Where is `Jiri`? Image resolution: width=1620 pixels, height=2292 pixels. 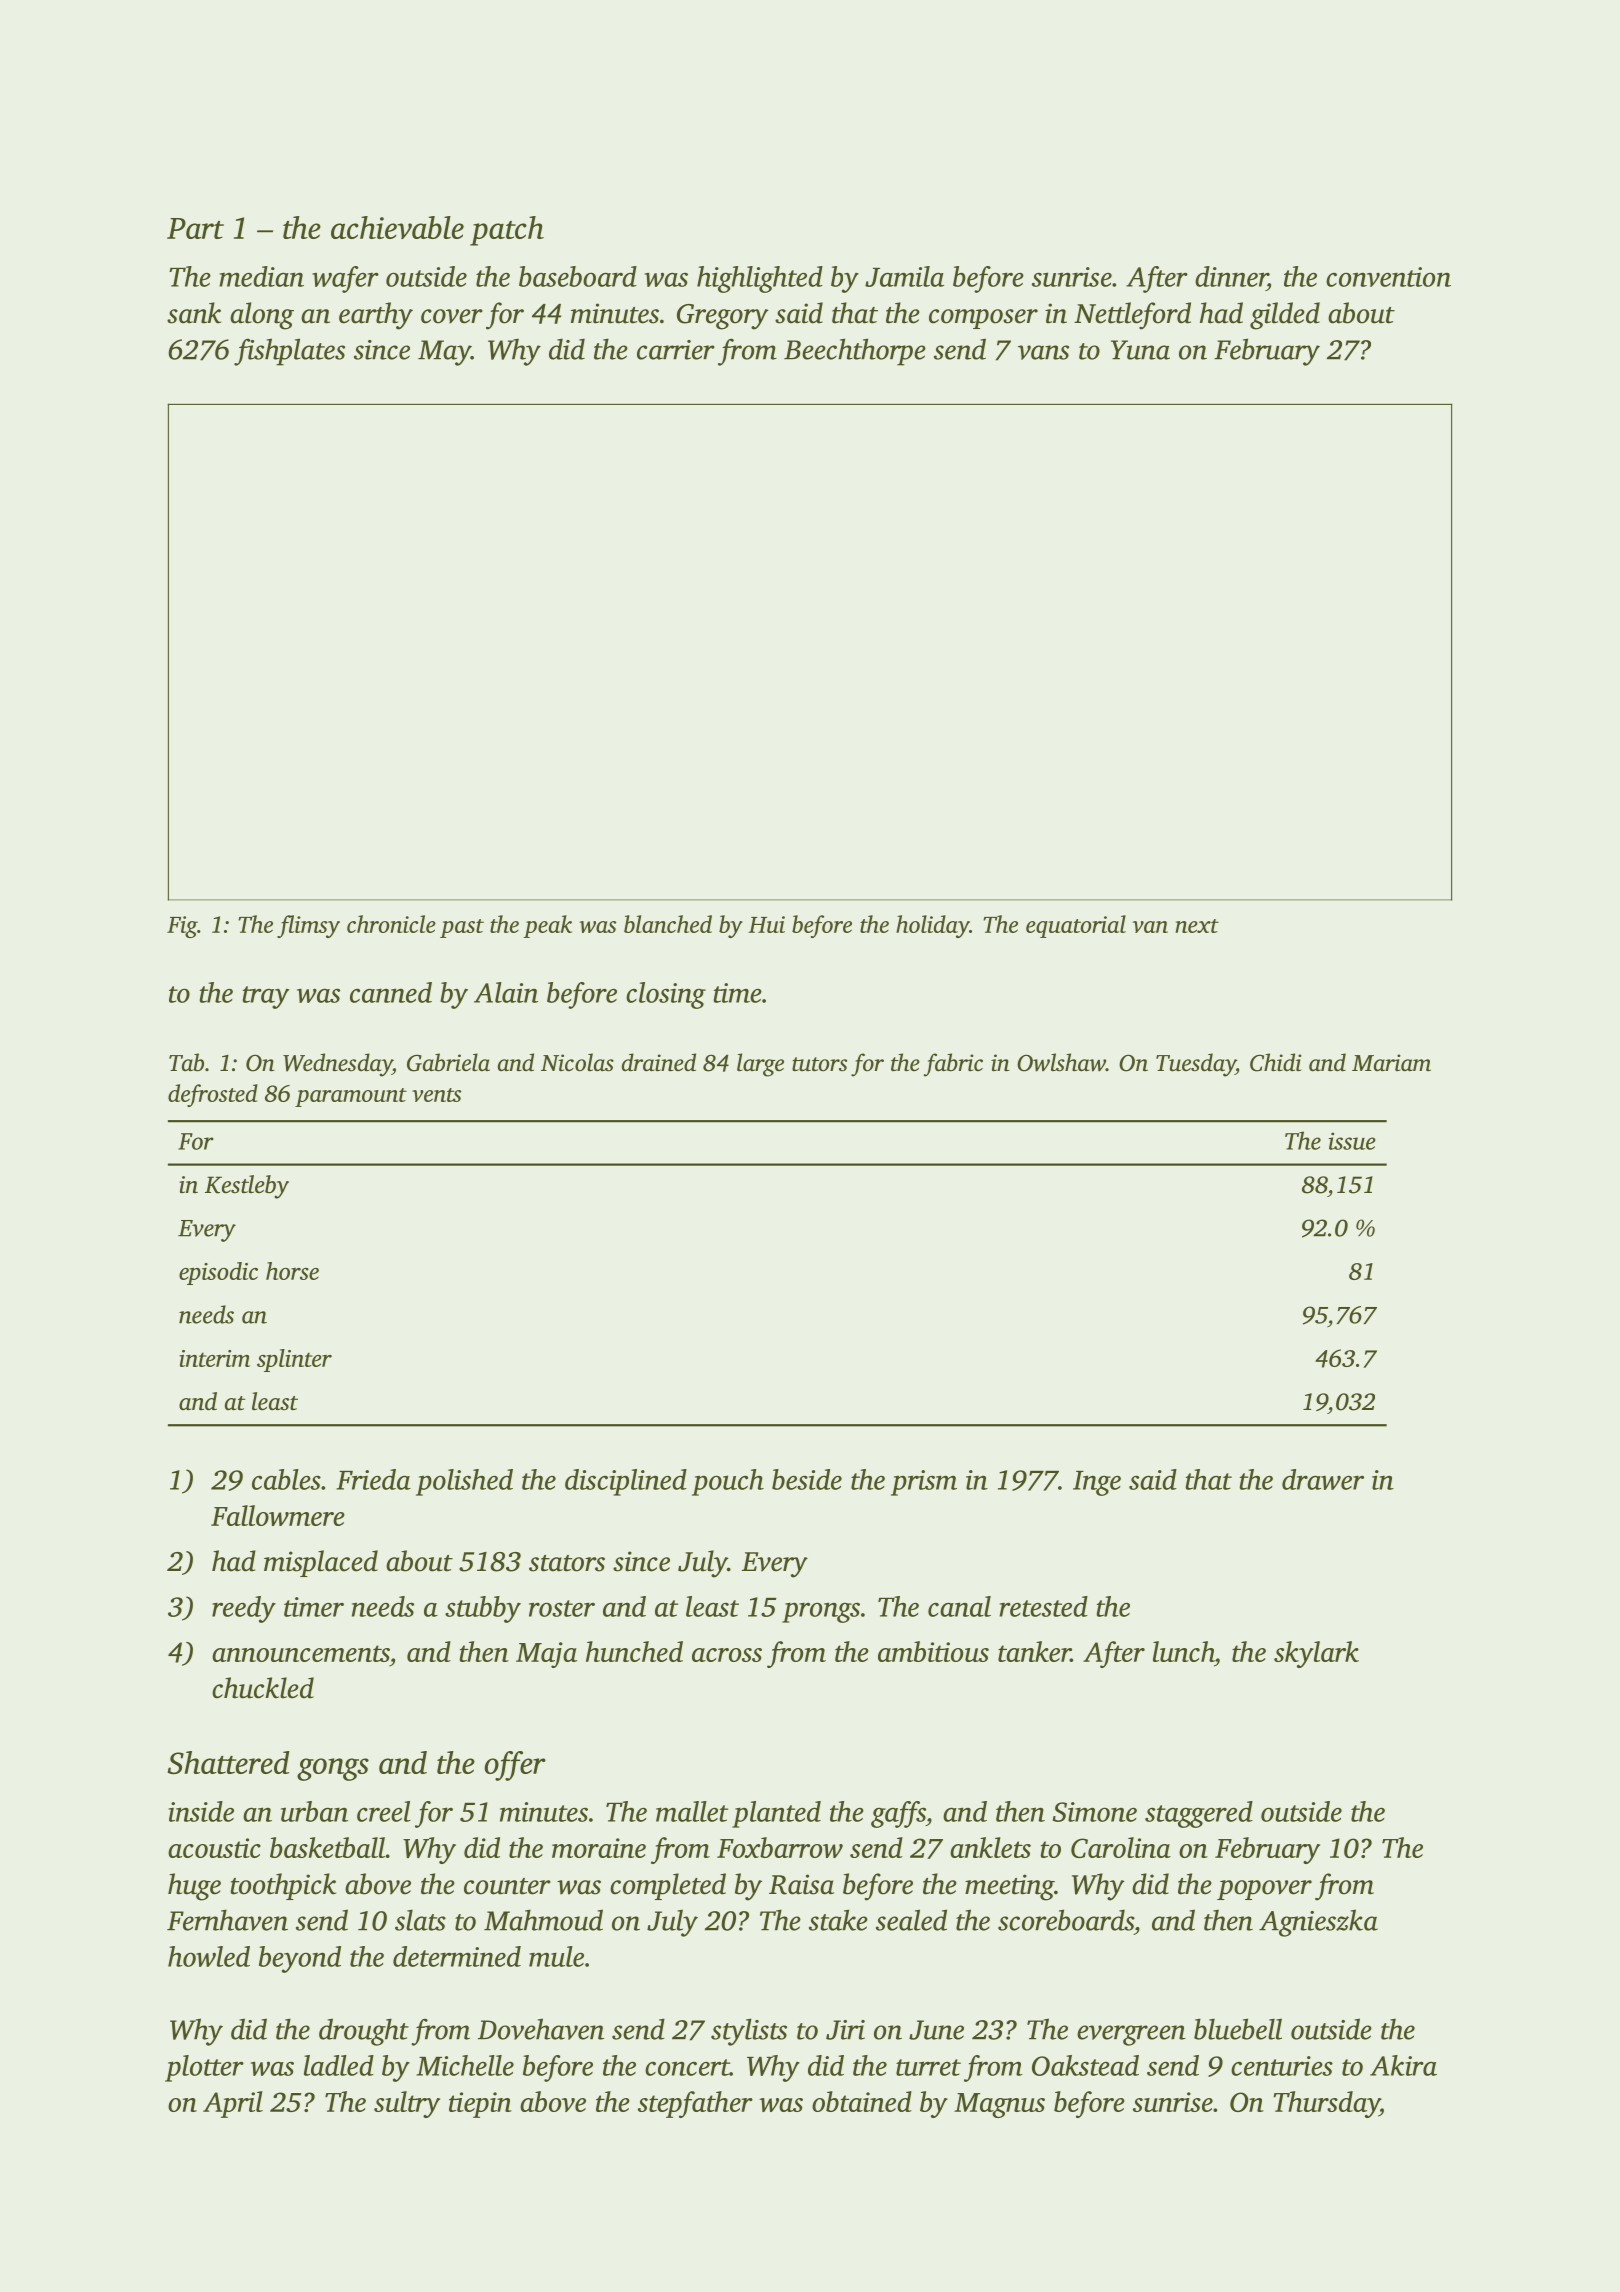
Jiri is located at coordinates (845, 2030).
